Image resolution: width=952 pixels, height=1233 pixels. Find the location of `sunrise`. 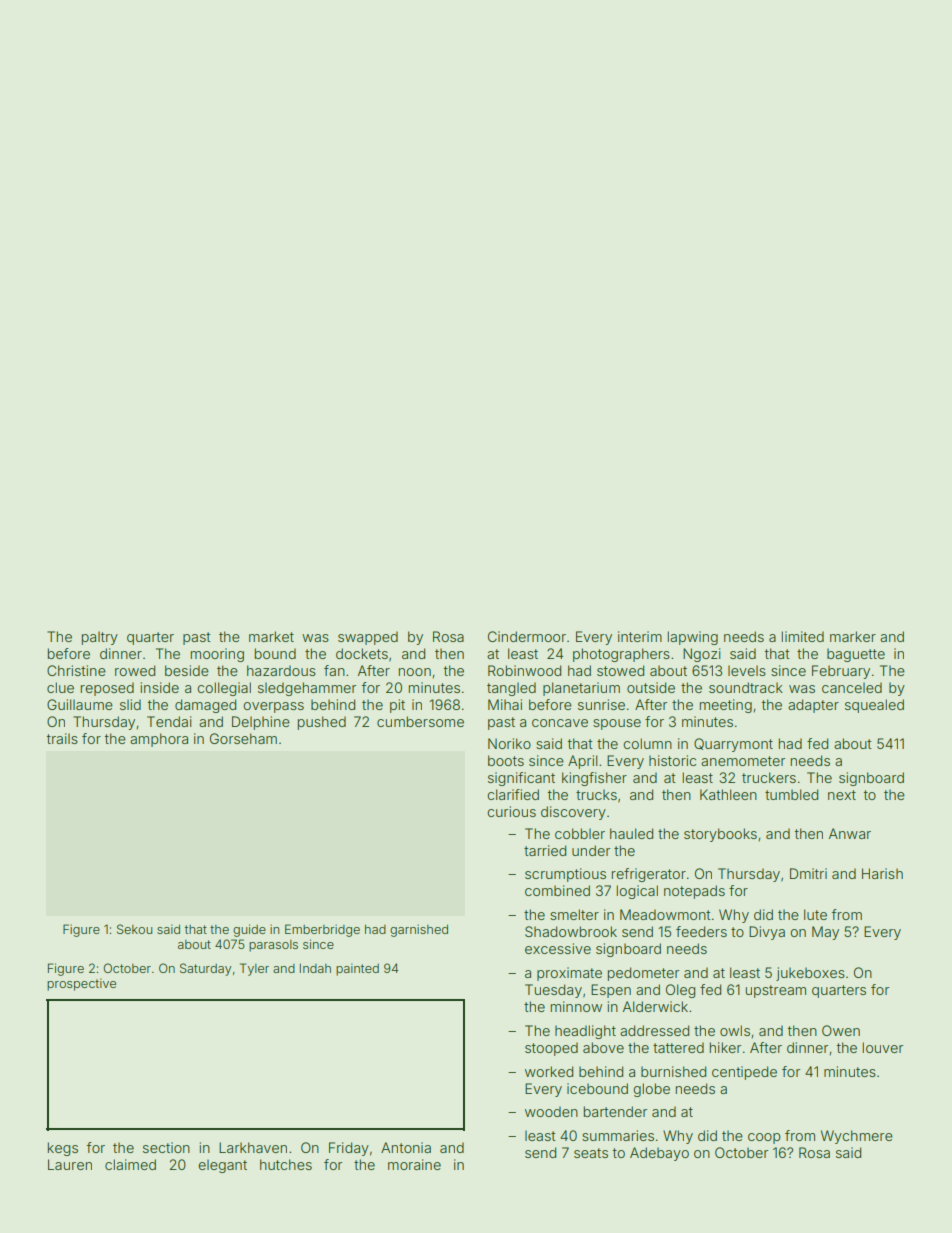

sunrise is located at coordinates (601, 704).
